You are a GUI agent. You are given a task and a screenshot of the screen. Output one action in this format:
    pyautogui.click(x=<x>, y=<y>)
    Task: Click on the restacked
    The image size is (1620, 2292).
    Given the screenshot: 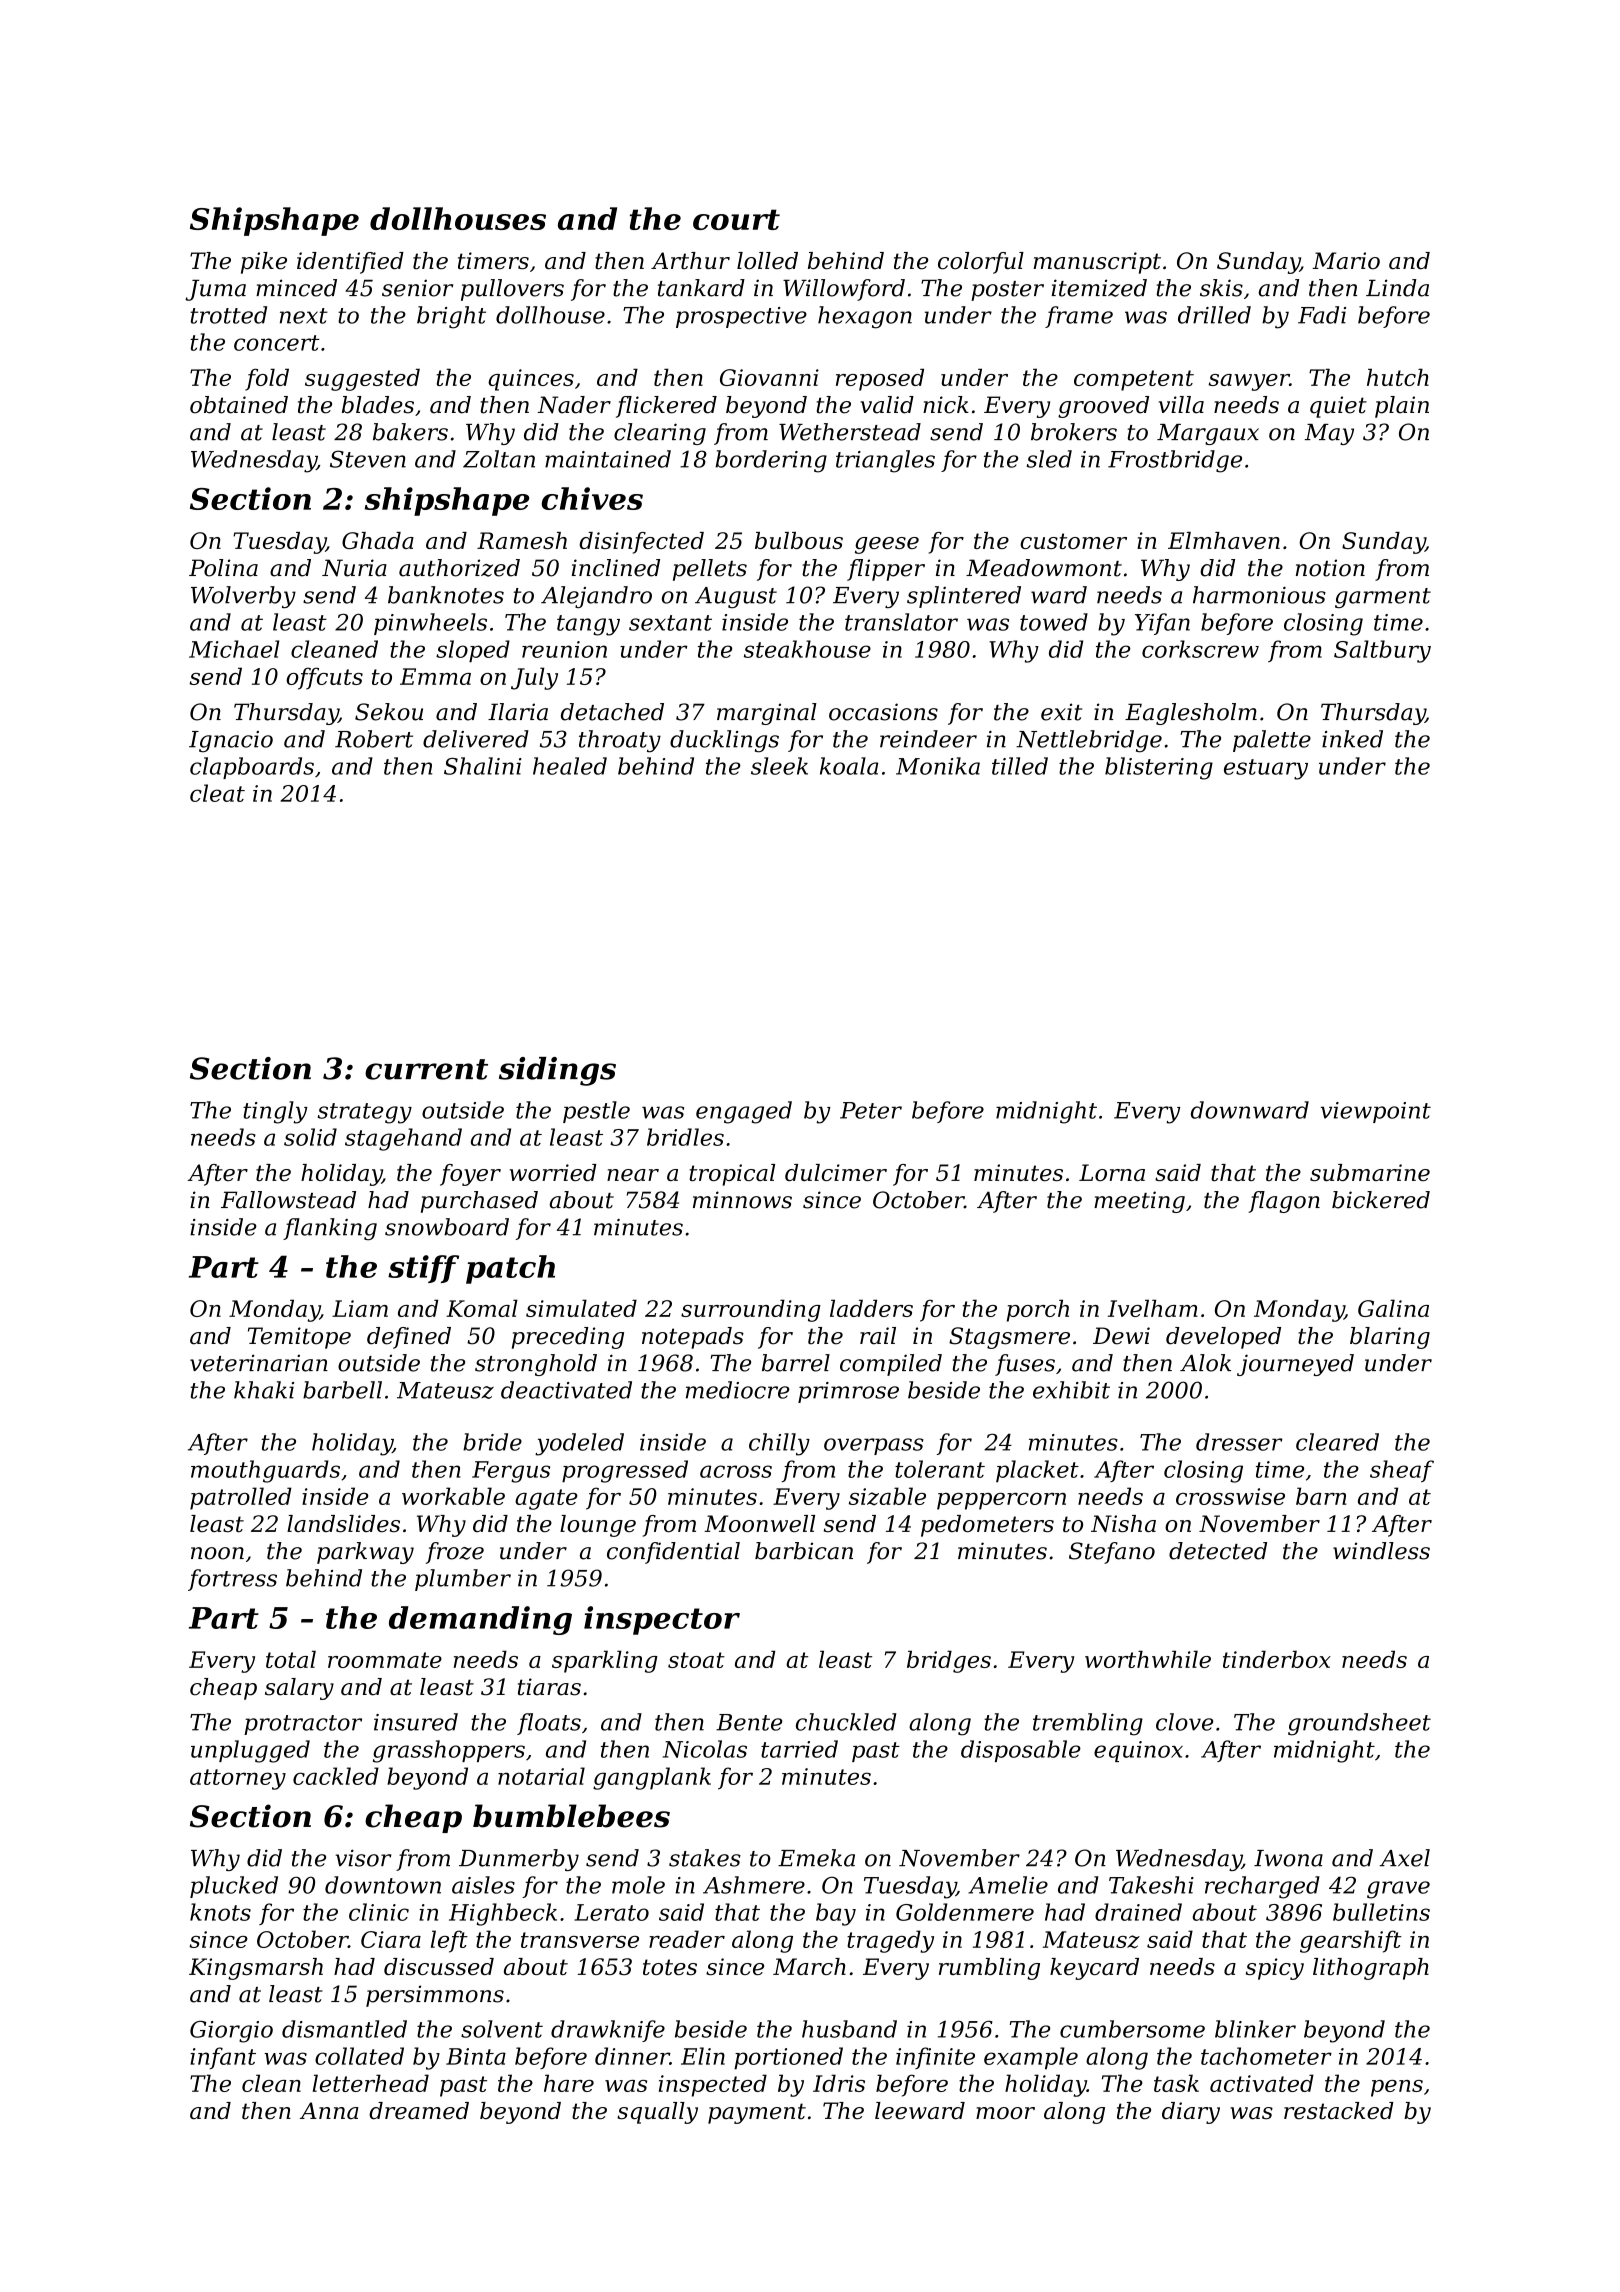 What is the action you would take?
    pyautogui.click(x=1339, y=2111)
